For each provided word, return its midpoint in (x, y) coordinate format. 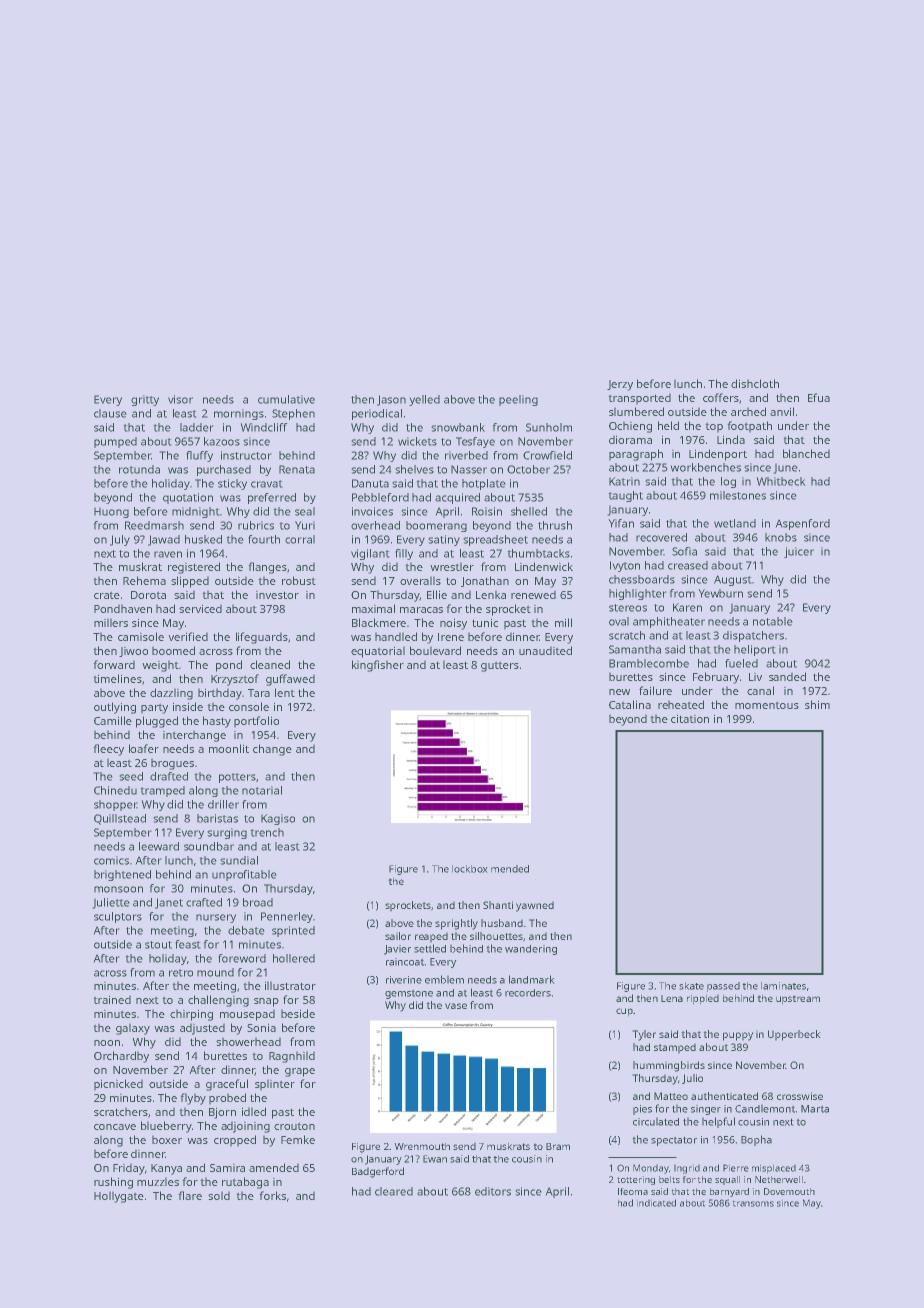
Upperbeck (794, 1035)
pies (642, 1110)
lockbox (470, 869)
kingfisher (378, 666)
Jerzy (620, 385)
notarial (262, 790)
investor (277, 594)
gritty (145, 400)
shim (817, 704)
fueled (741, 663)
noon (107, 1043)
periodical (377, 414)
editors (493, 1191)
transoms (753, 1203)
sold (219, 1195)
